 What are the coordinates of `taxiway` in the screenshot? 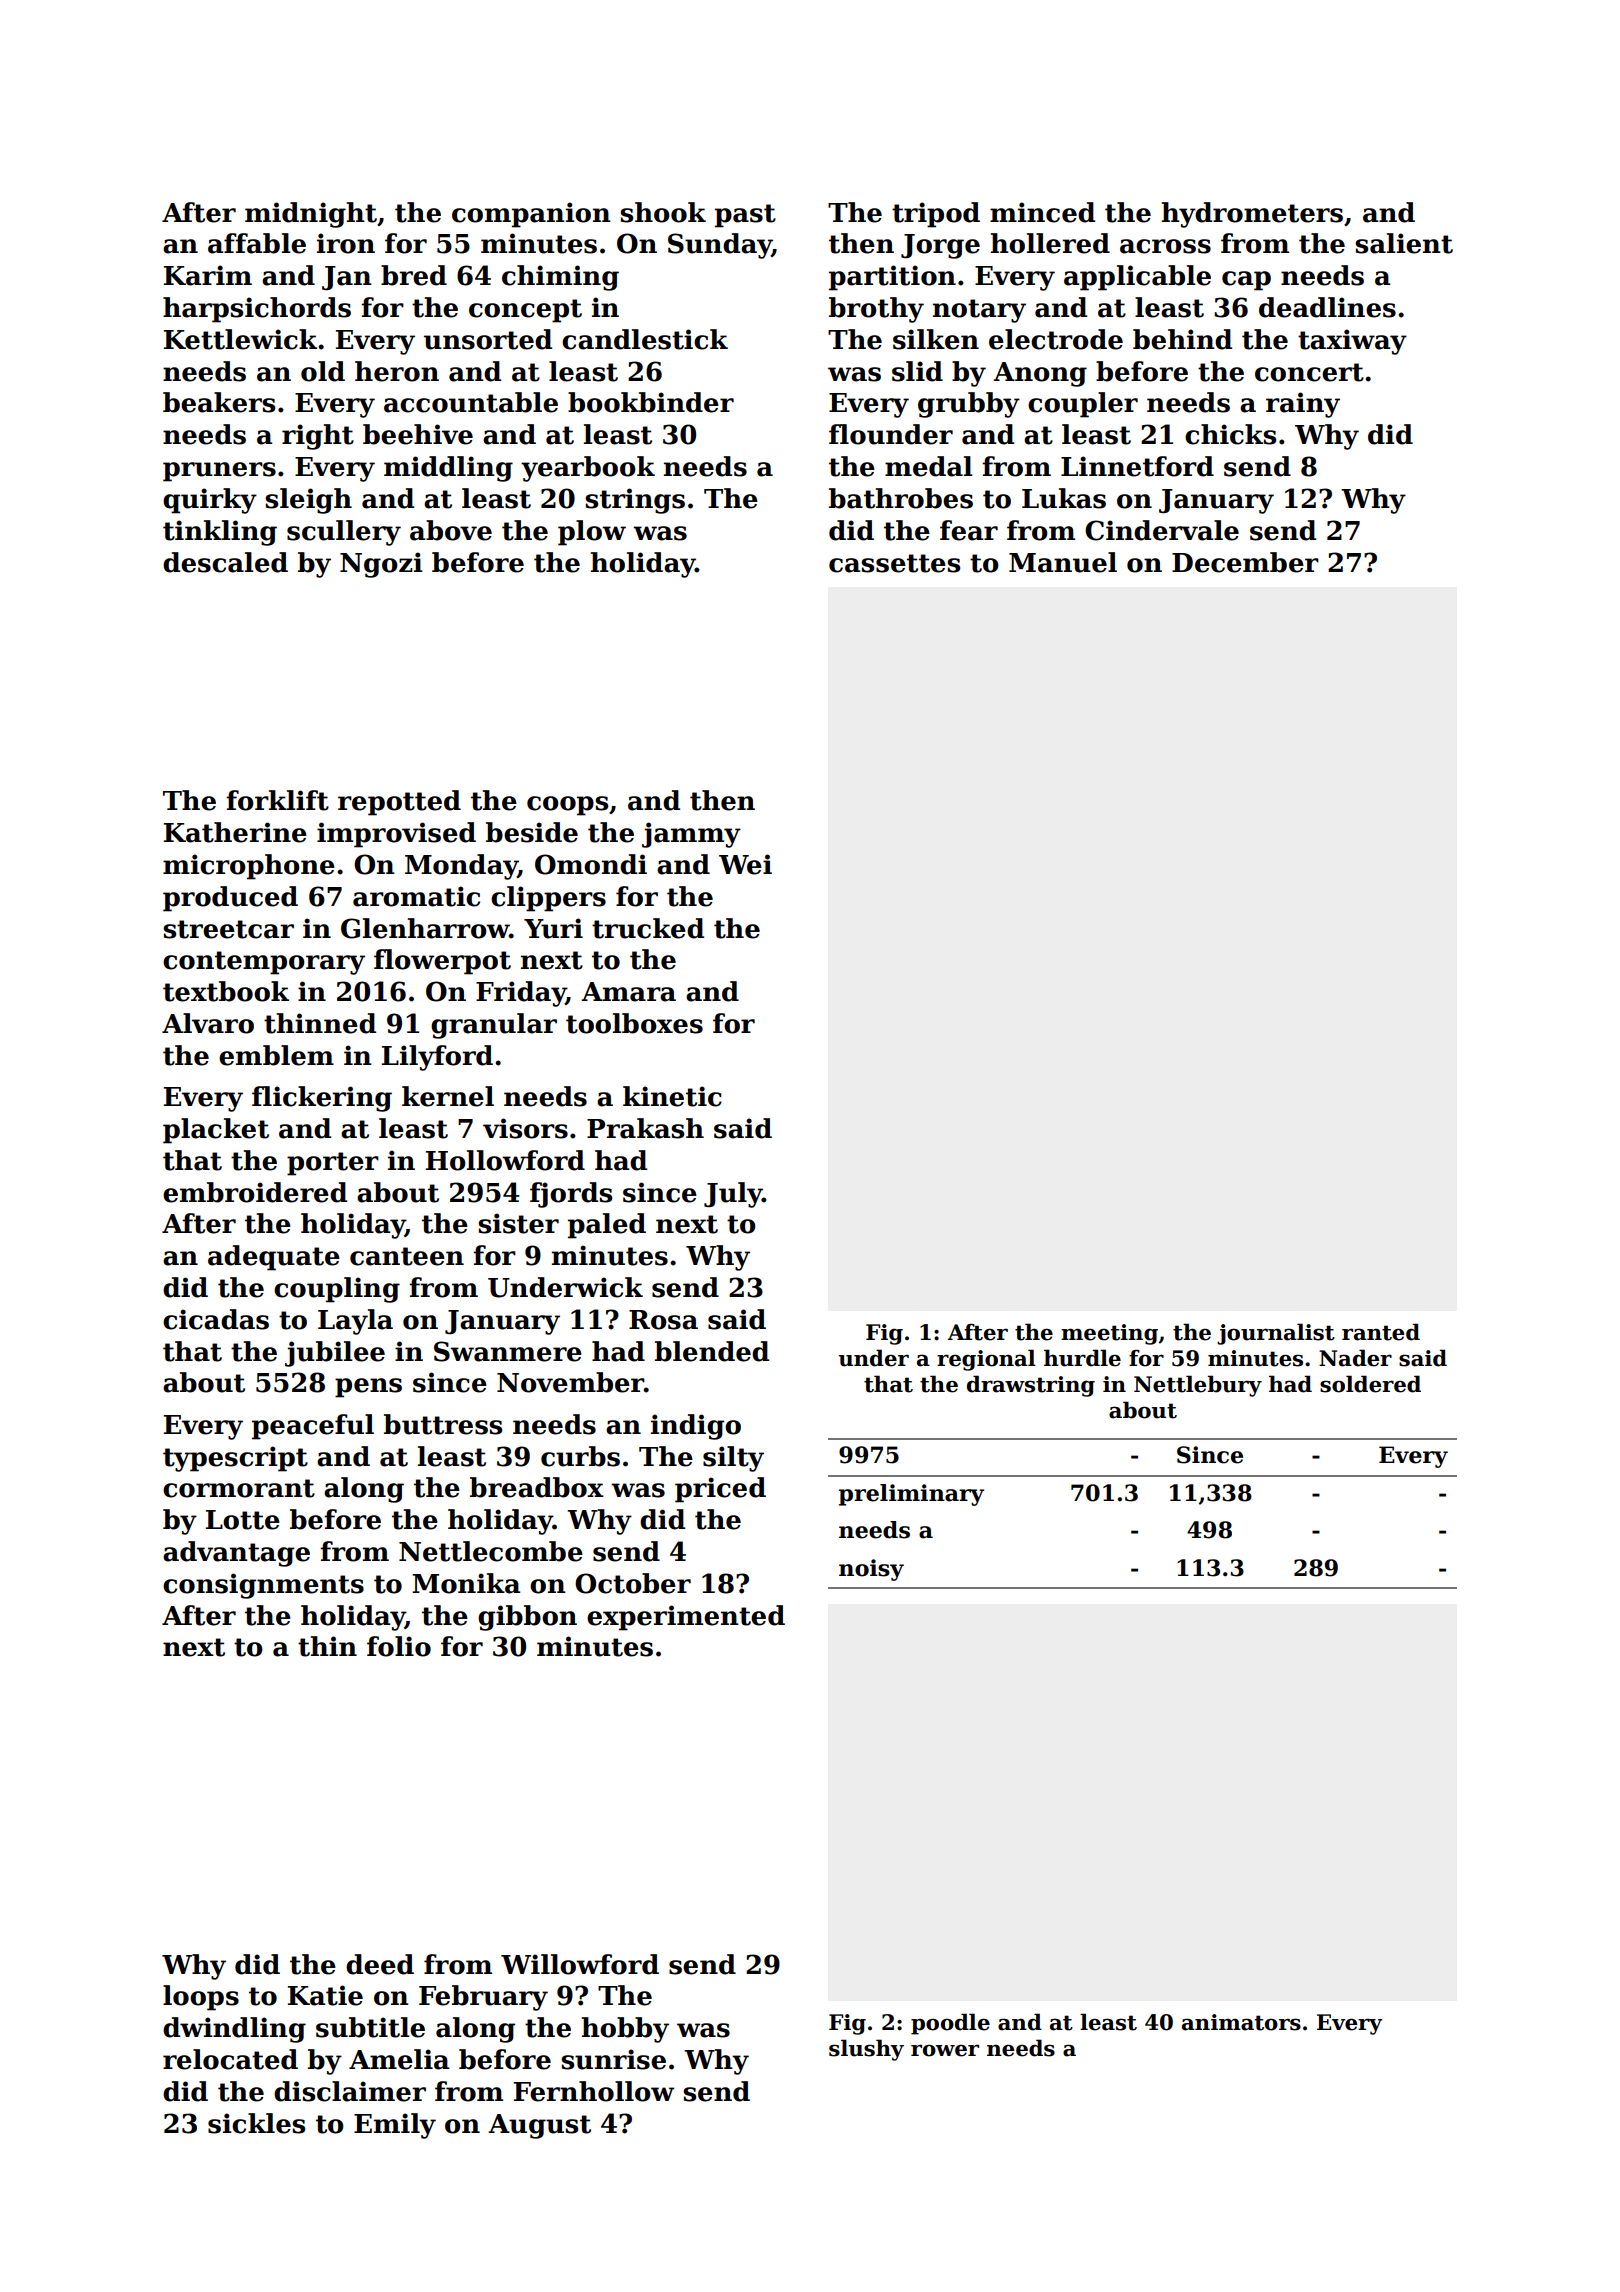 It's located at (1352, 342).
